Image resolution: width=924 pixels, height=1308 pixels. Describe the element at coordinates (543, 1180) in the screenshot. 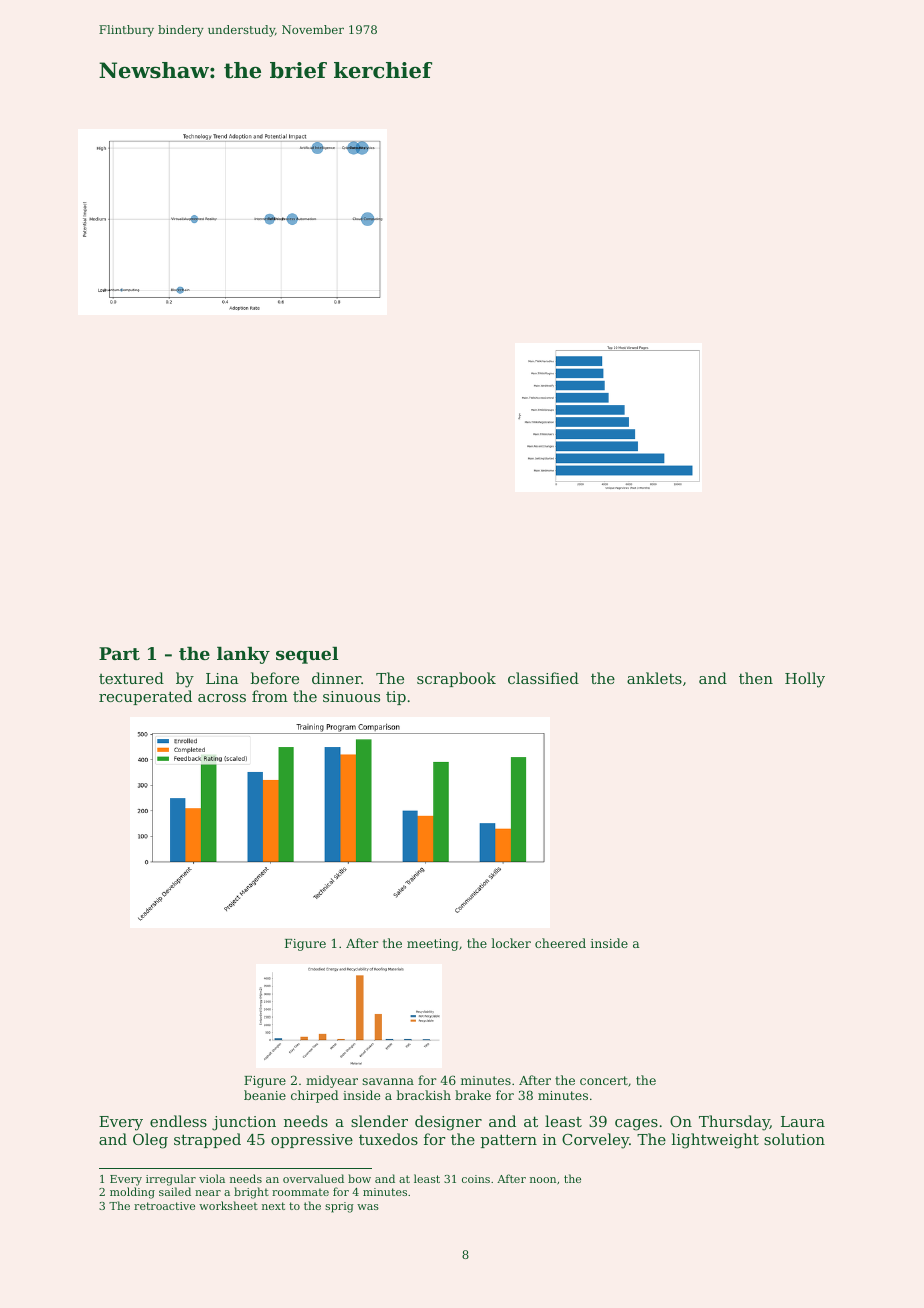

I see `noon` at that location.
